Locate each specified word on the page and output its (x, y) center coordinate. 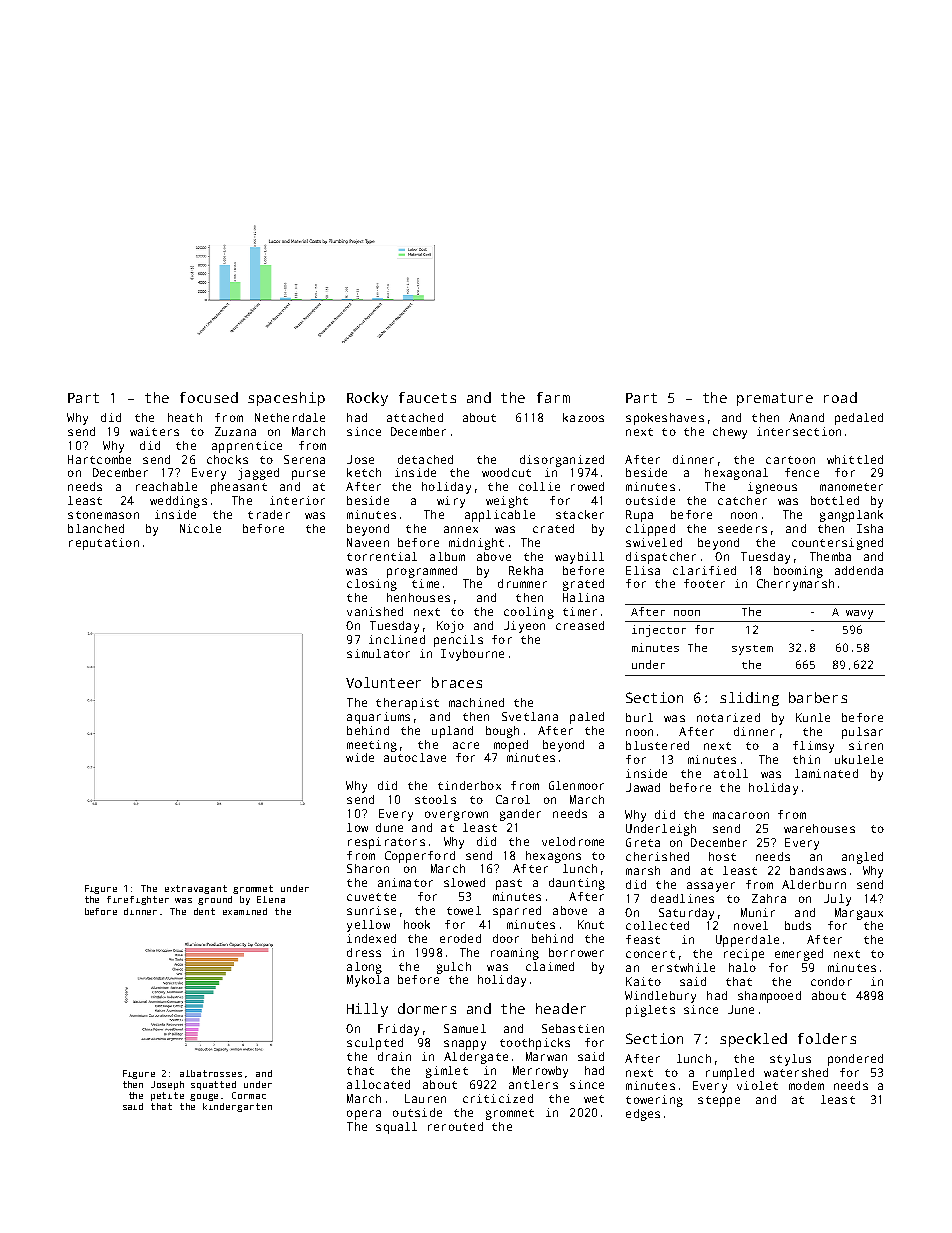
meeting (372, 746)
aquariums (378, 718)
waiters (154, 431)
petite (167, 1096)
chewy (730, 433)
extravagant (196, 889)
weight (507, 502)
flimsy (813, 747)
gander (520, 815)
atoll (731, 773)
